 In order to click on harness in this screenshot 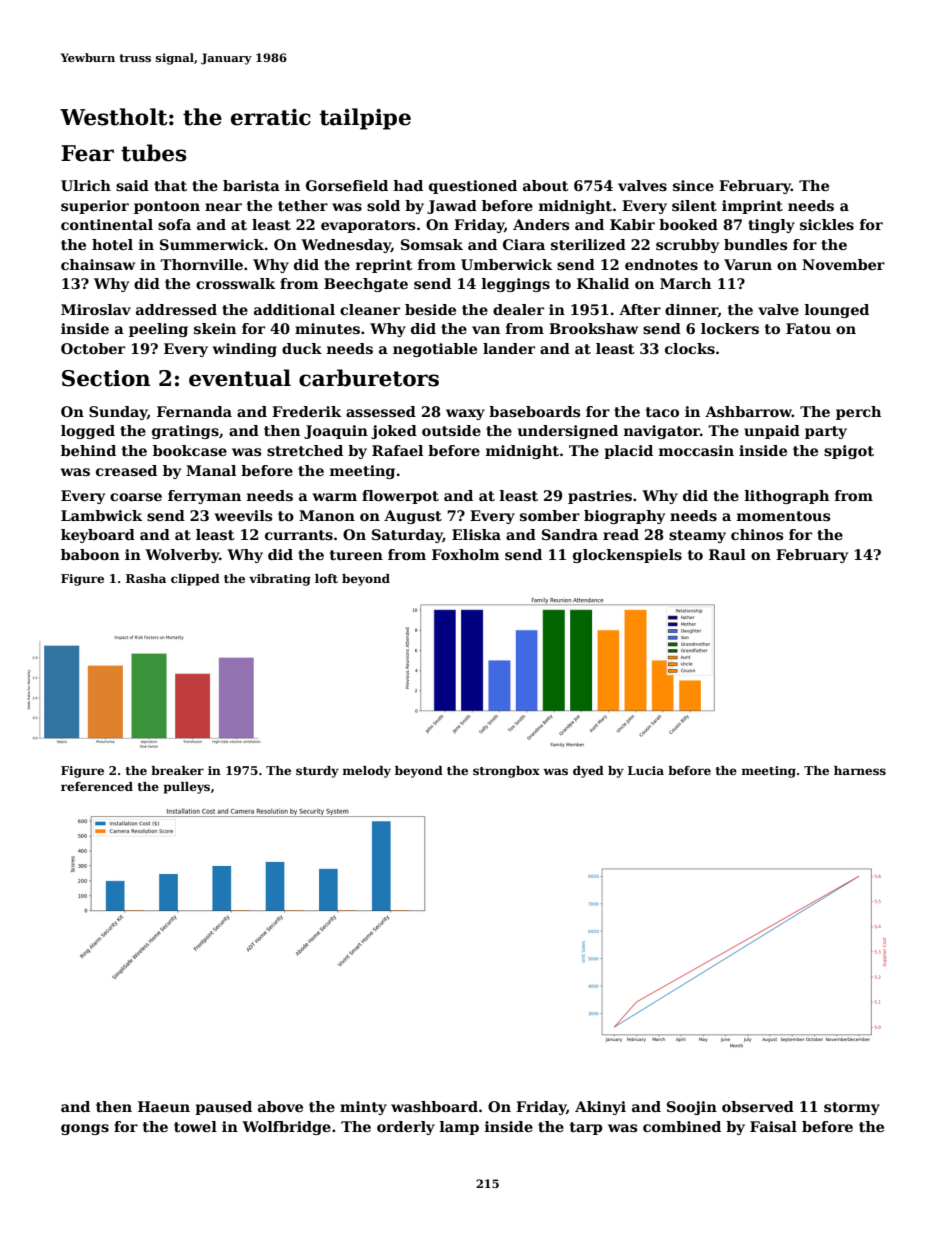, I will do `click(860, 770)`.
